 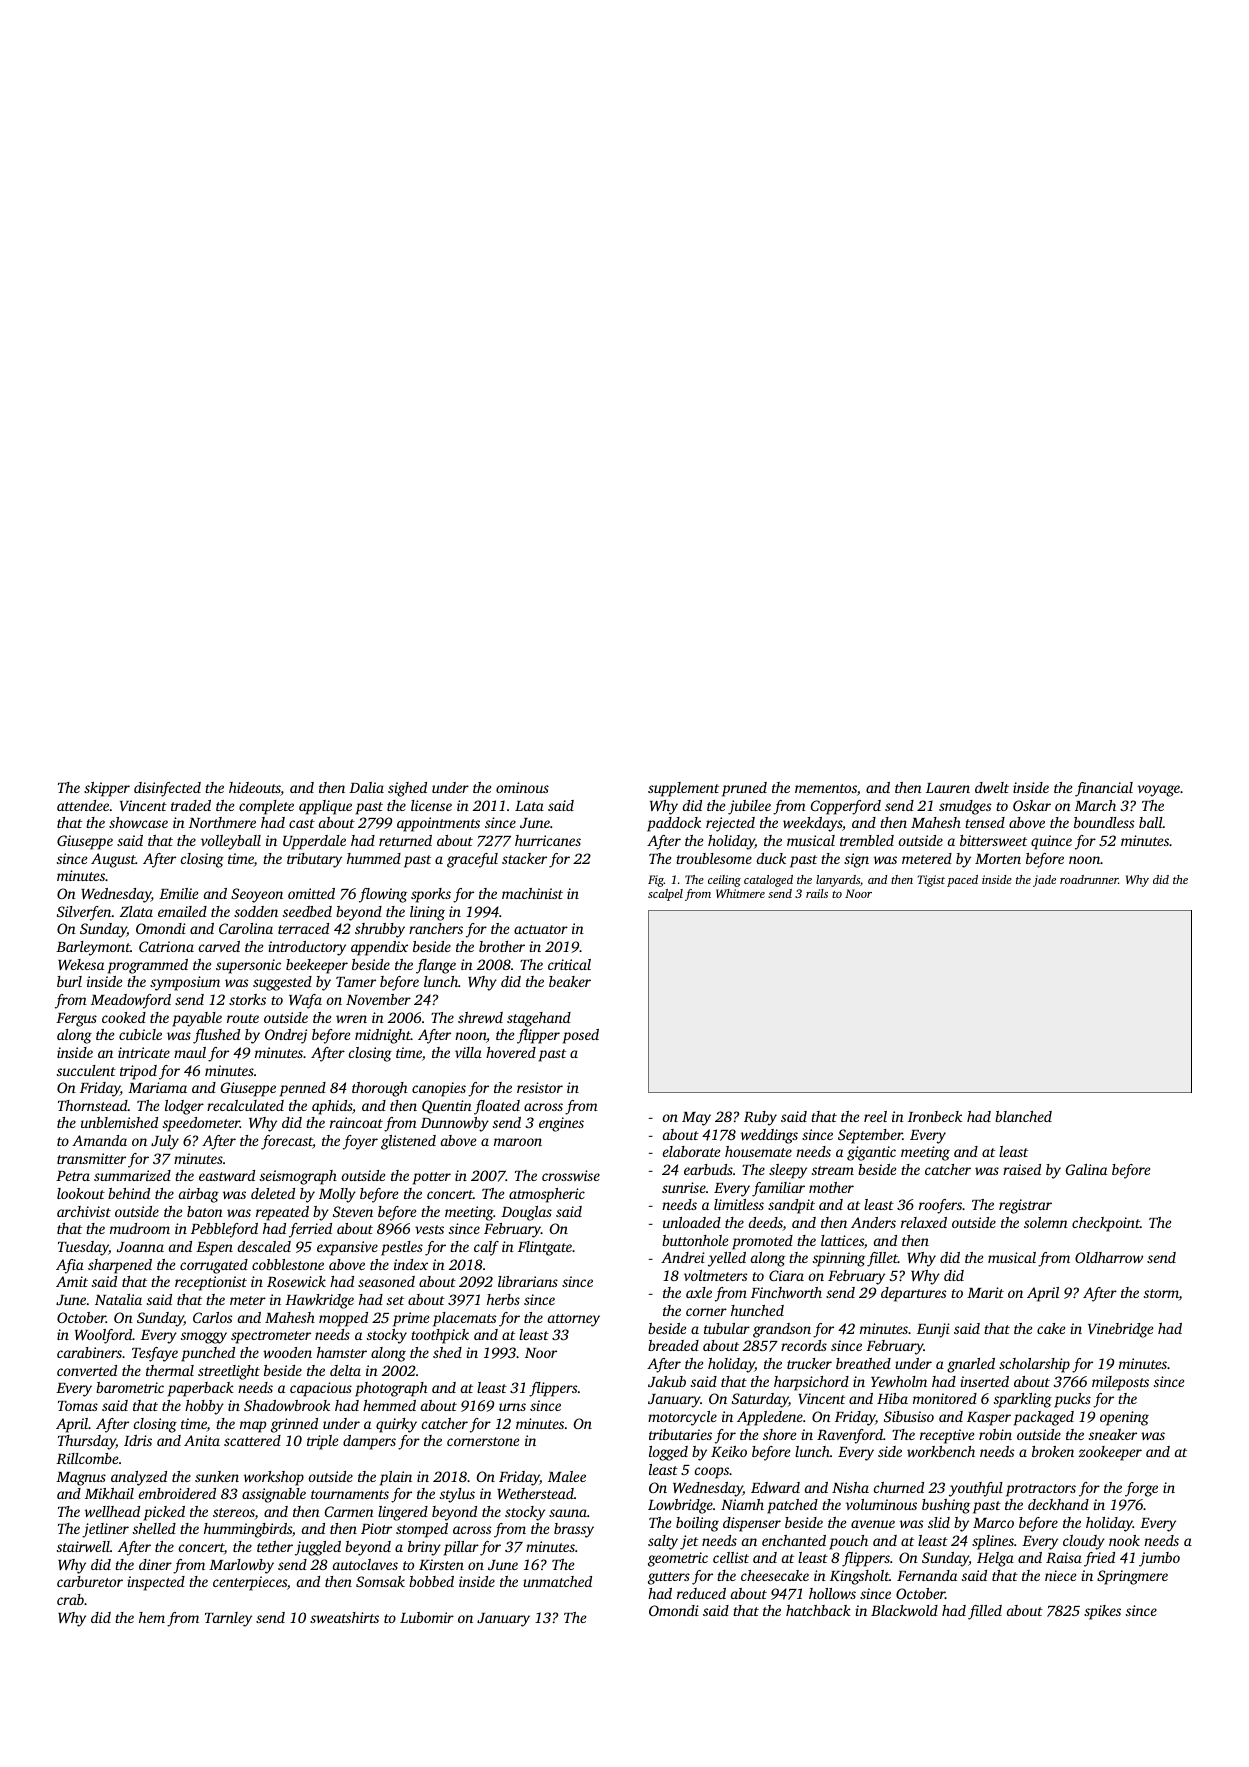 I want to click on mileposts, so click(x=1120, y=1383).
